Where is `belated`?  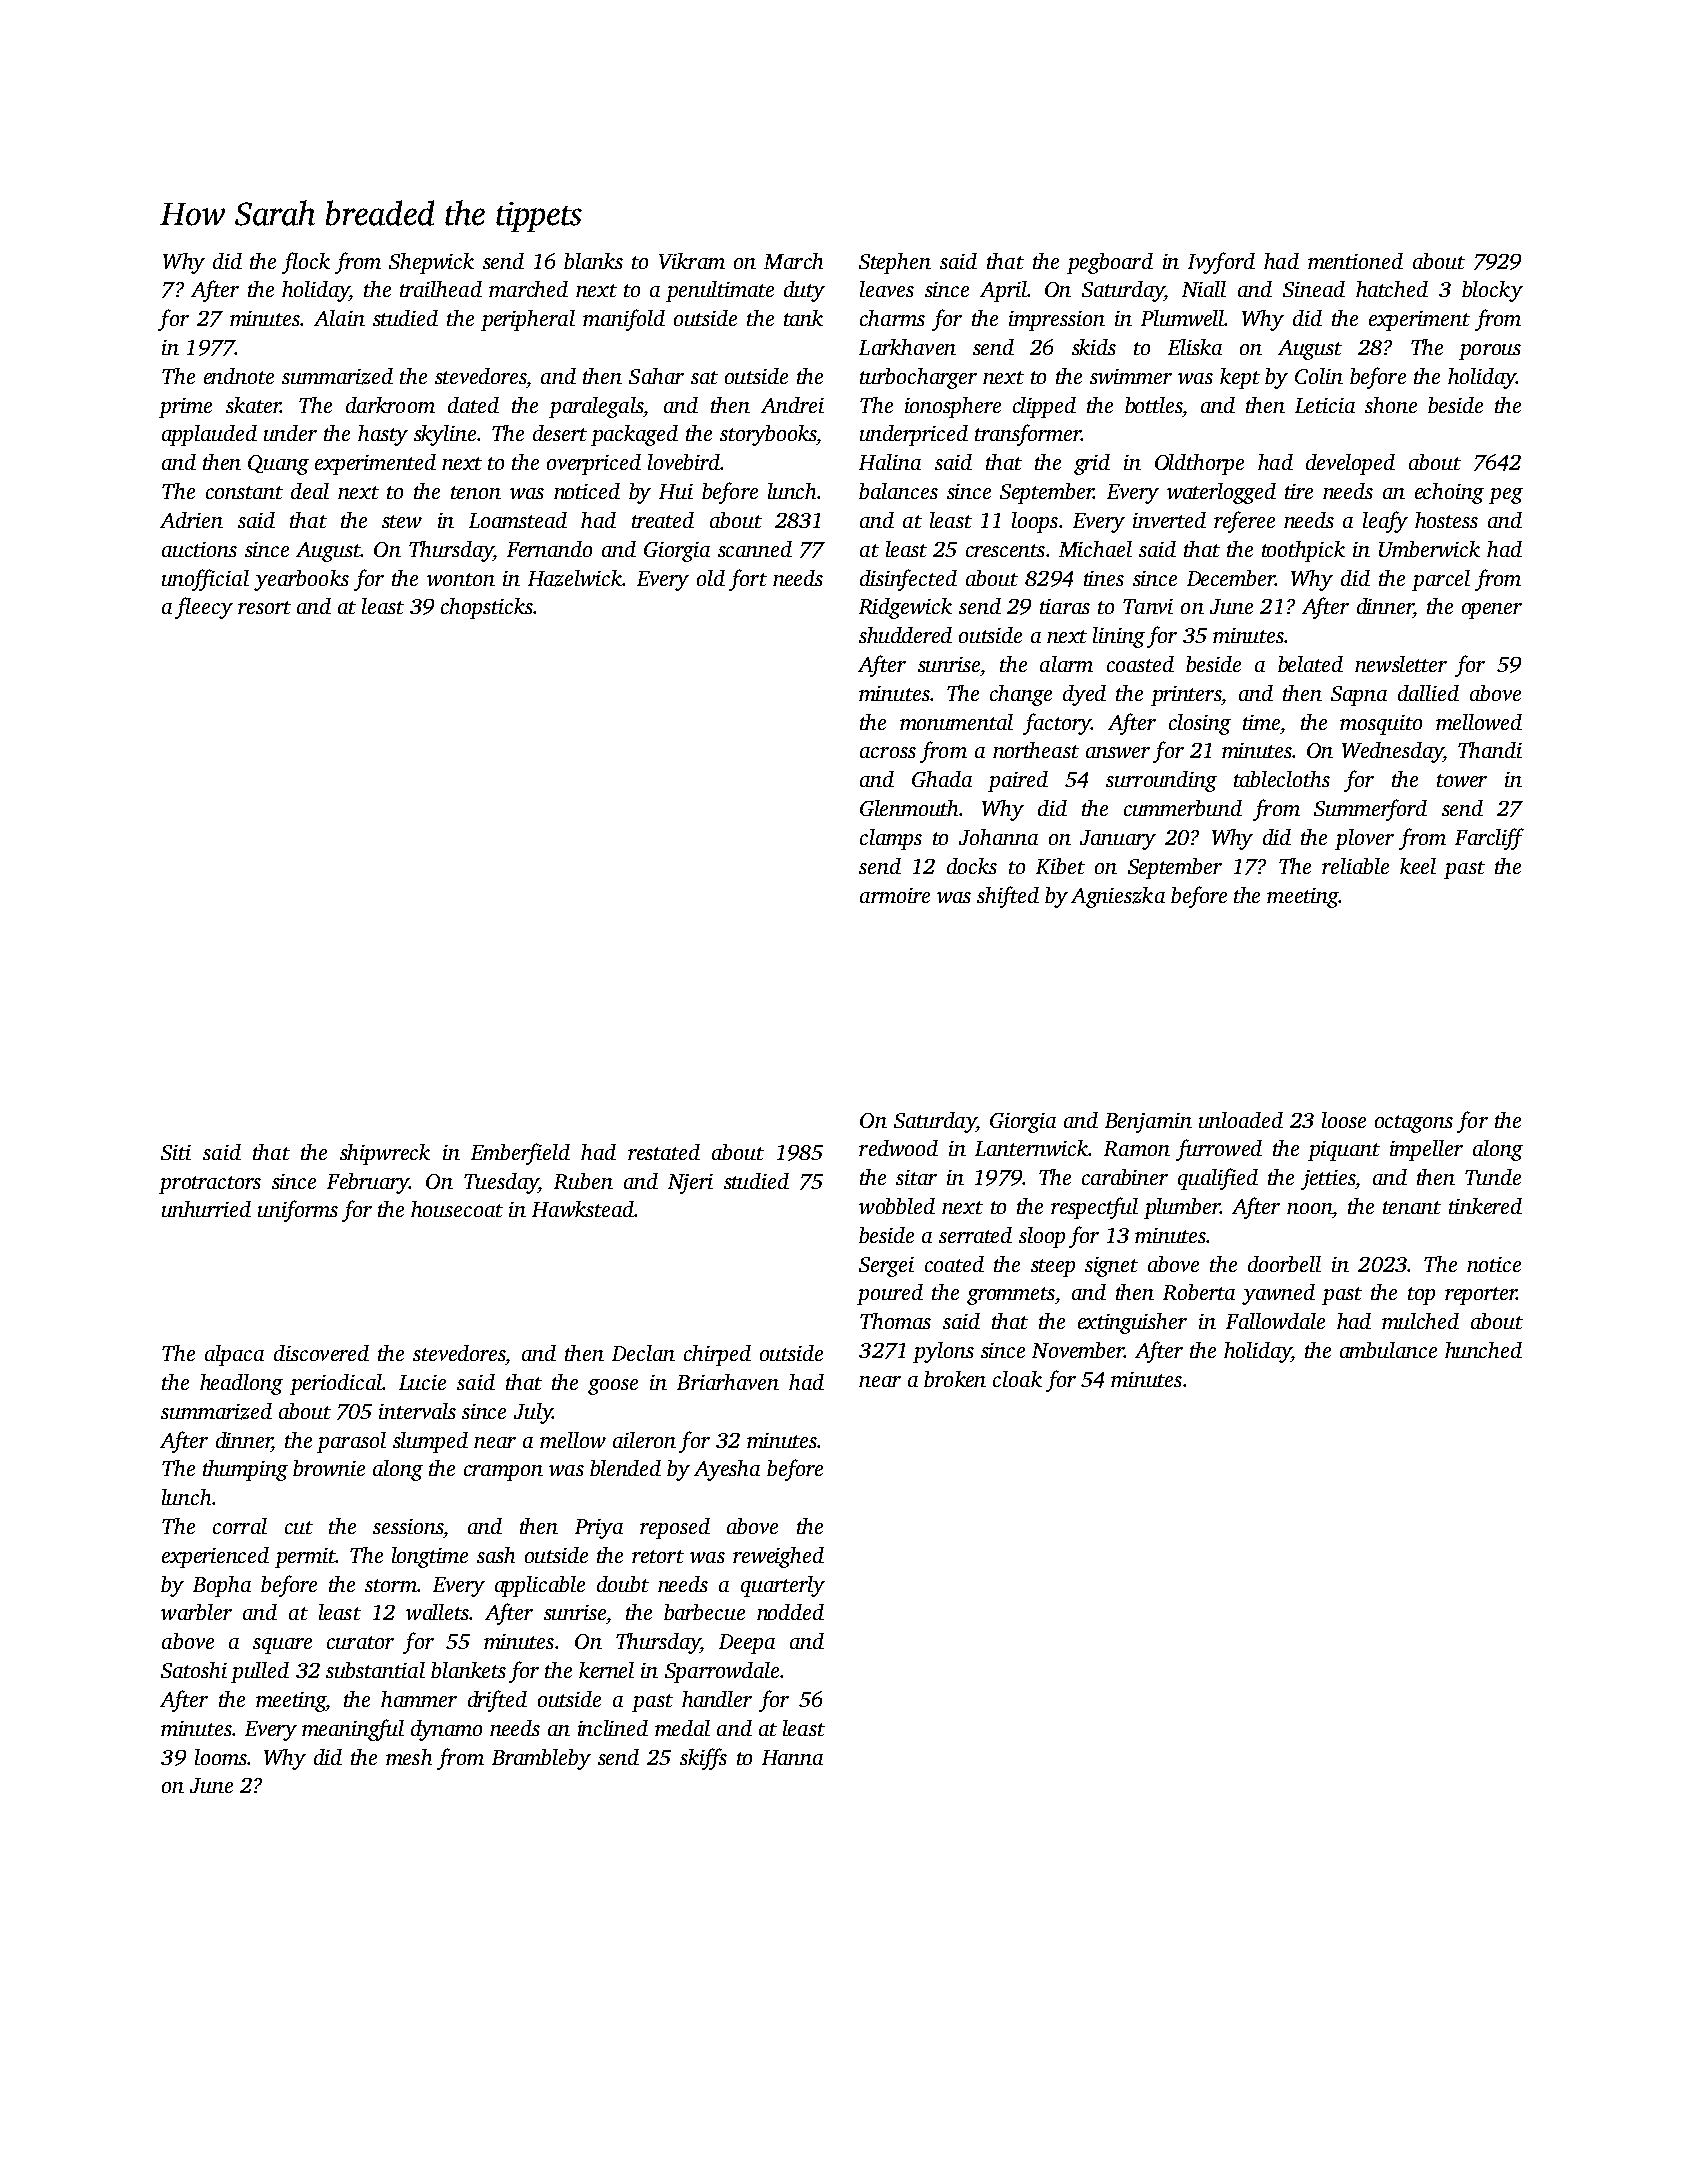 belated is located at coordinates (1310, 664).
